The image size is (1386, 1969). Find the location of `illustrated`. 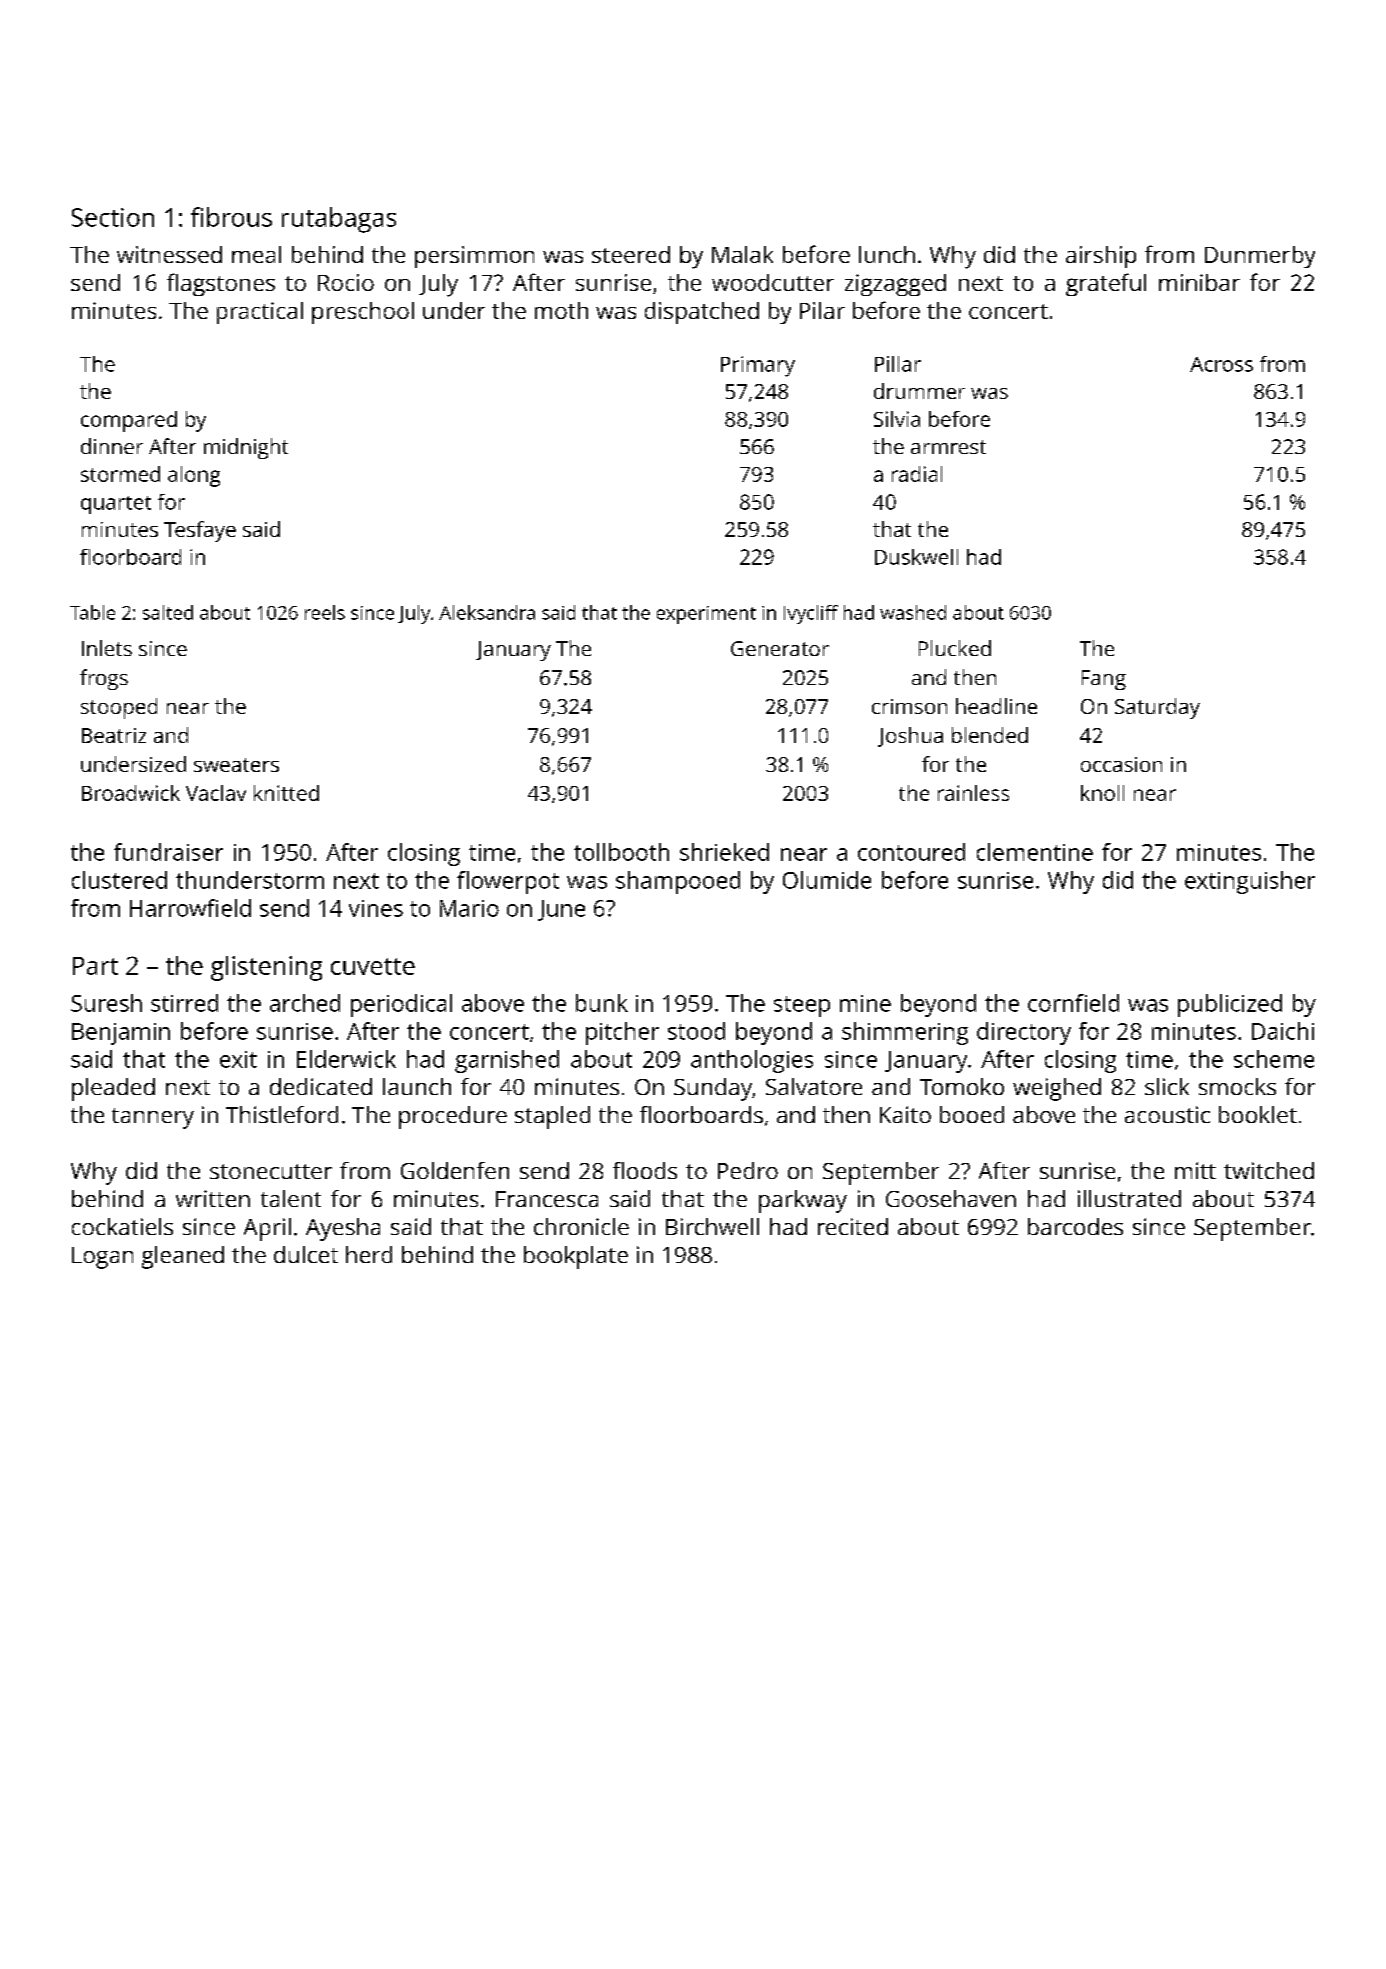

illustrated is located at coordinates (1129, 1198).
